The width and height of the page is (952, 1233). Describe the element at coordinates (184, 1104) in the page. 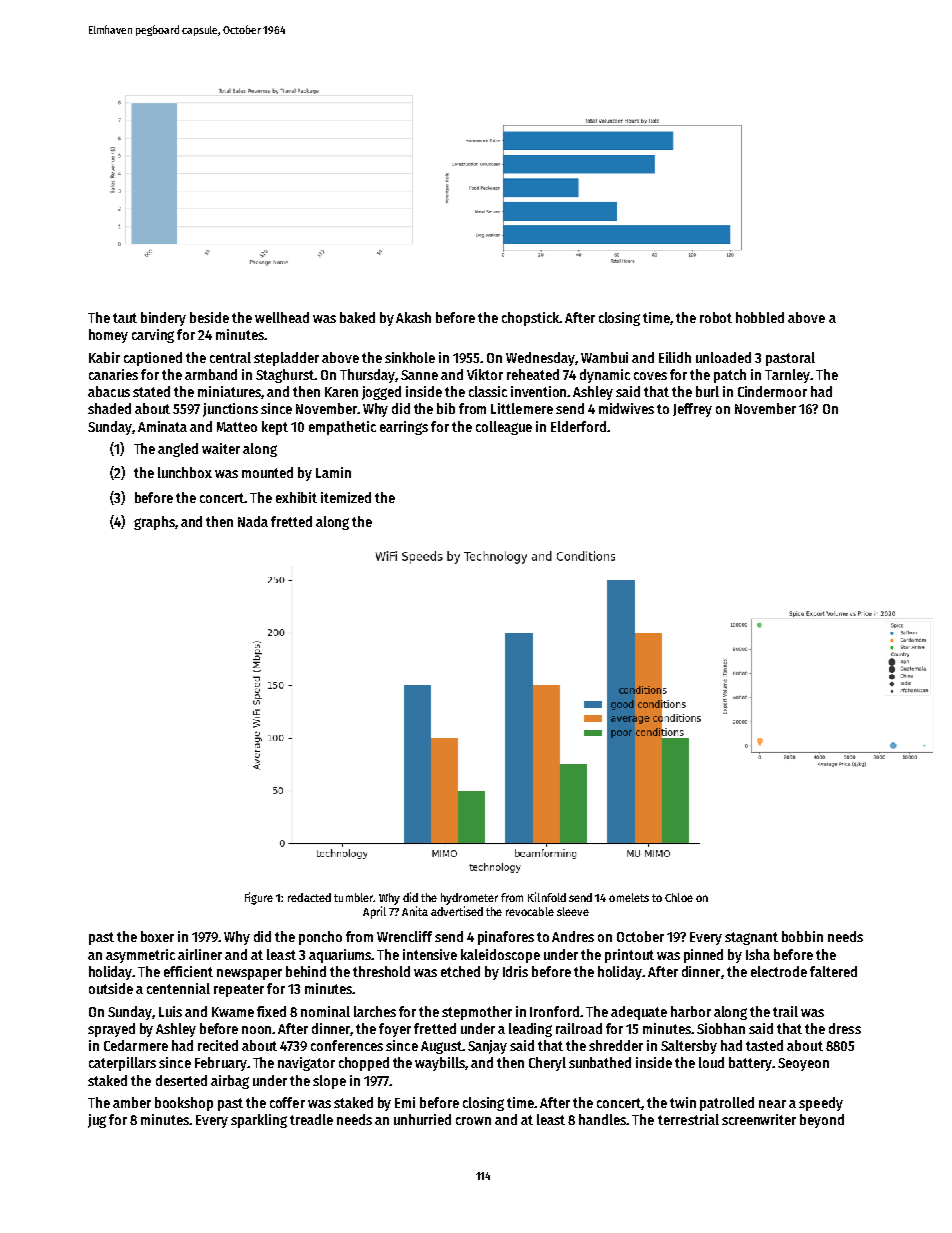

I see `bookshop` at that location.
